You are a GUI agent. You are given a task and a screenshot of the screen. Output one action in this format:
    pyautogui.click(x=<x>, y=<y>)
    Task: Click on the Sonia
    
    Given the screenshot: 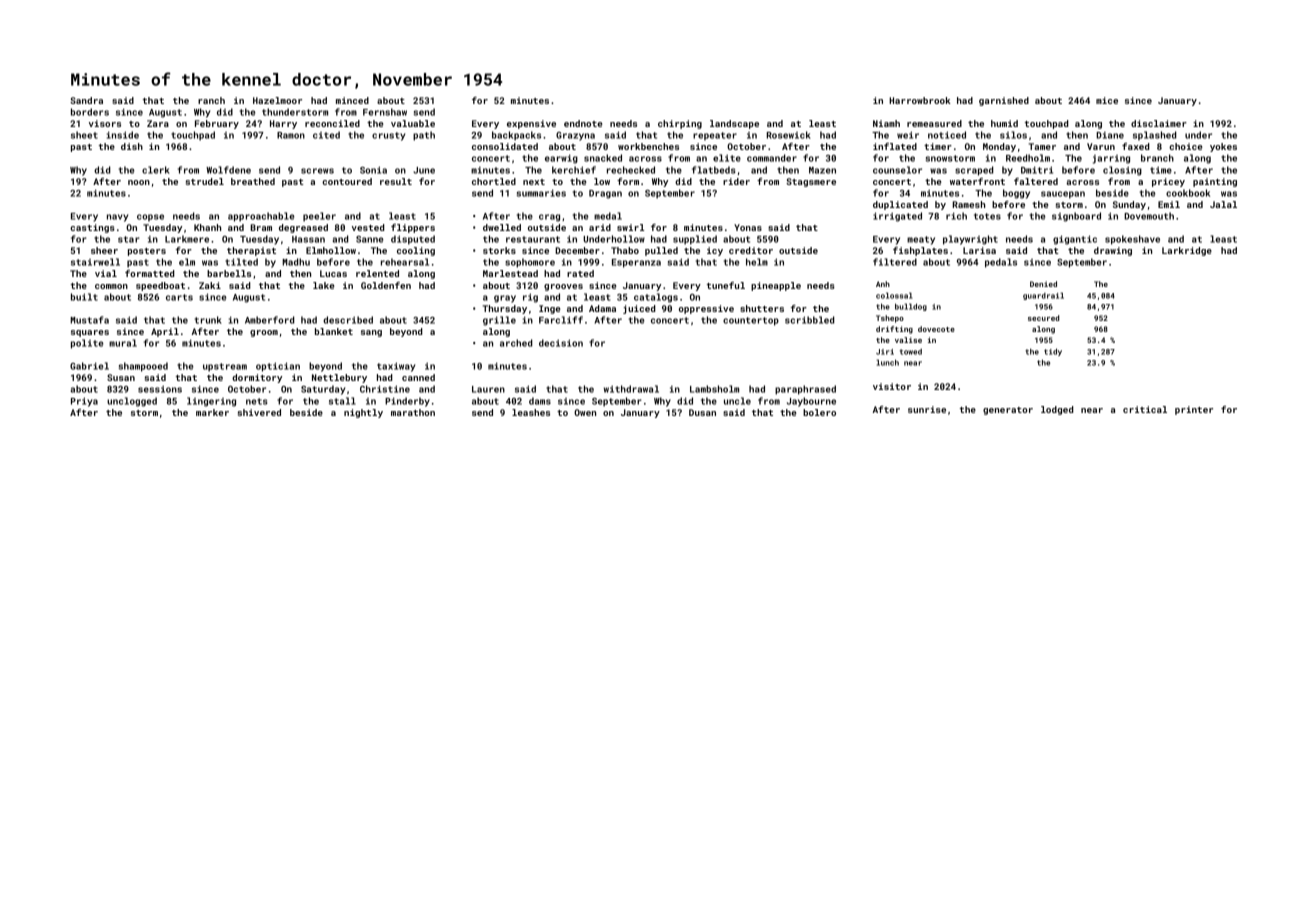 What is the action you would take?
    pyautogui.click(x=373, y=170)
